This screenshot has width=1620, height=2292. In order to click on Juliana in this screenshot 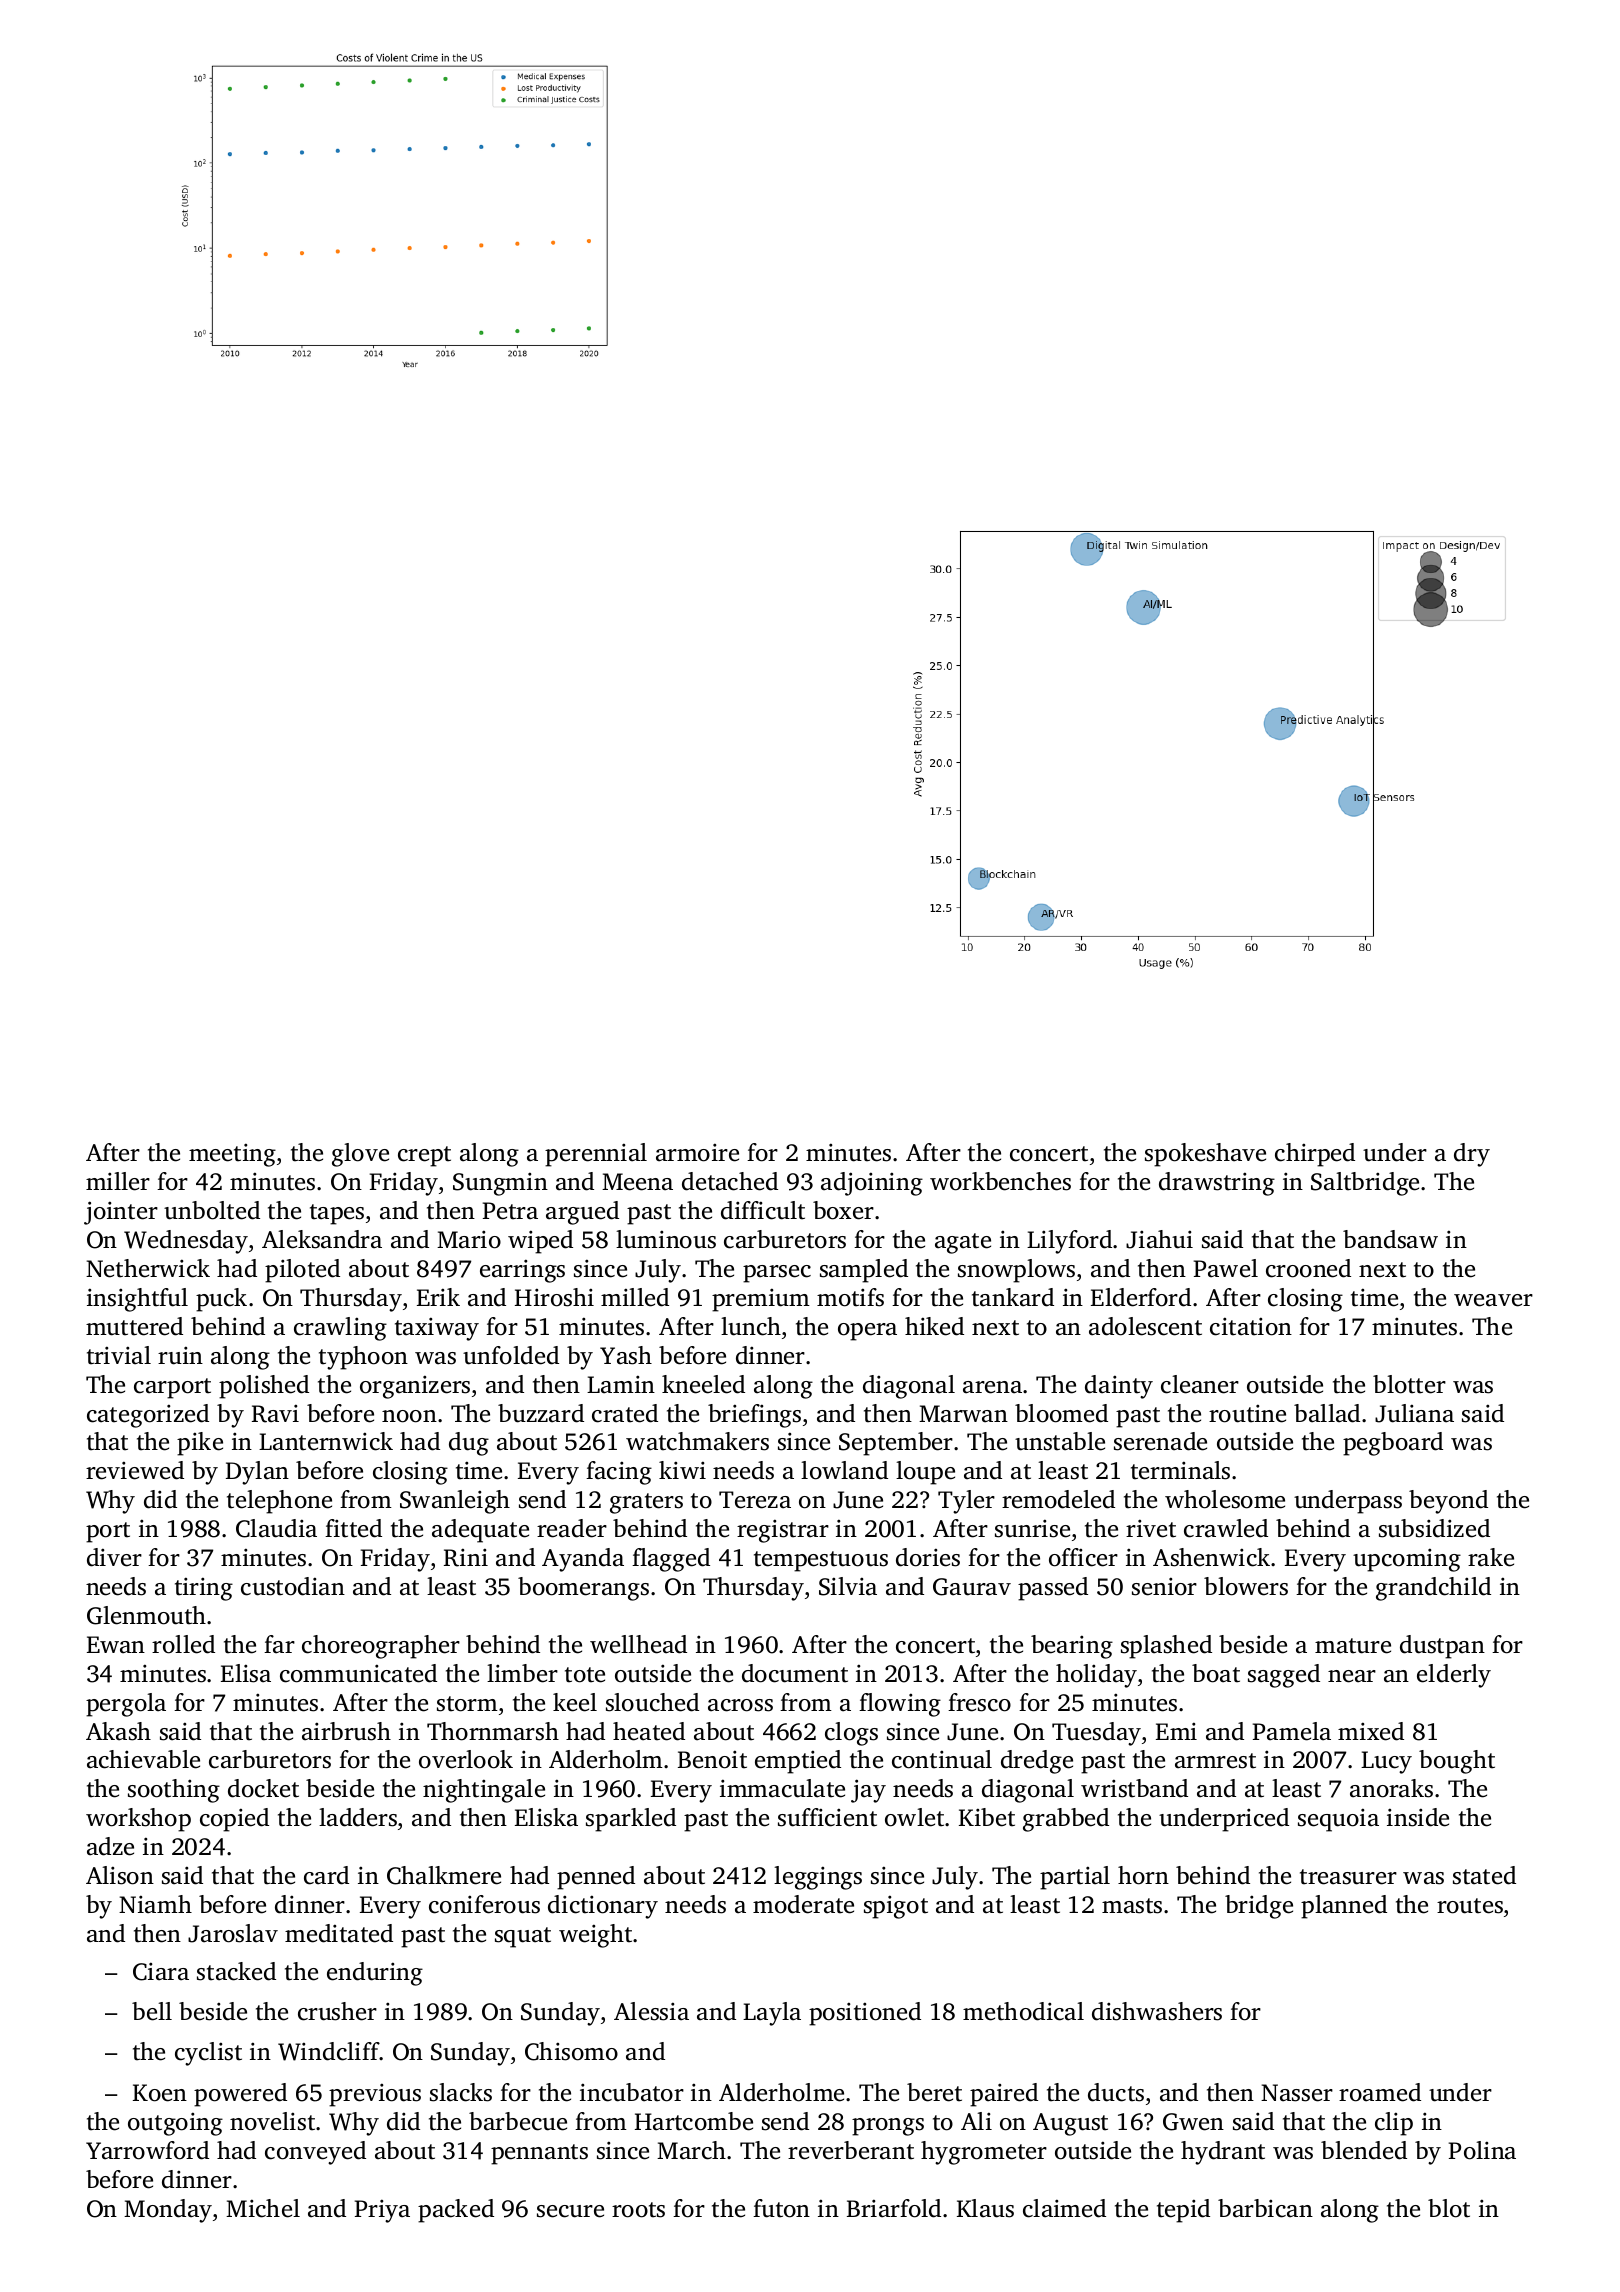, I will do `click(1414, 1413)`.
